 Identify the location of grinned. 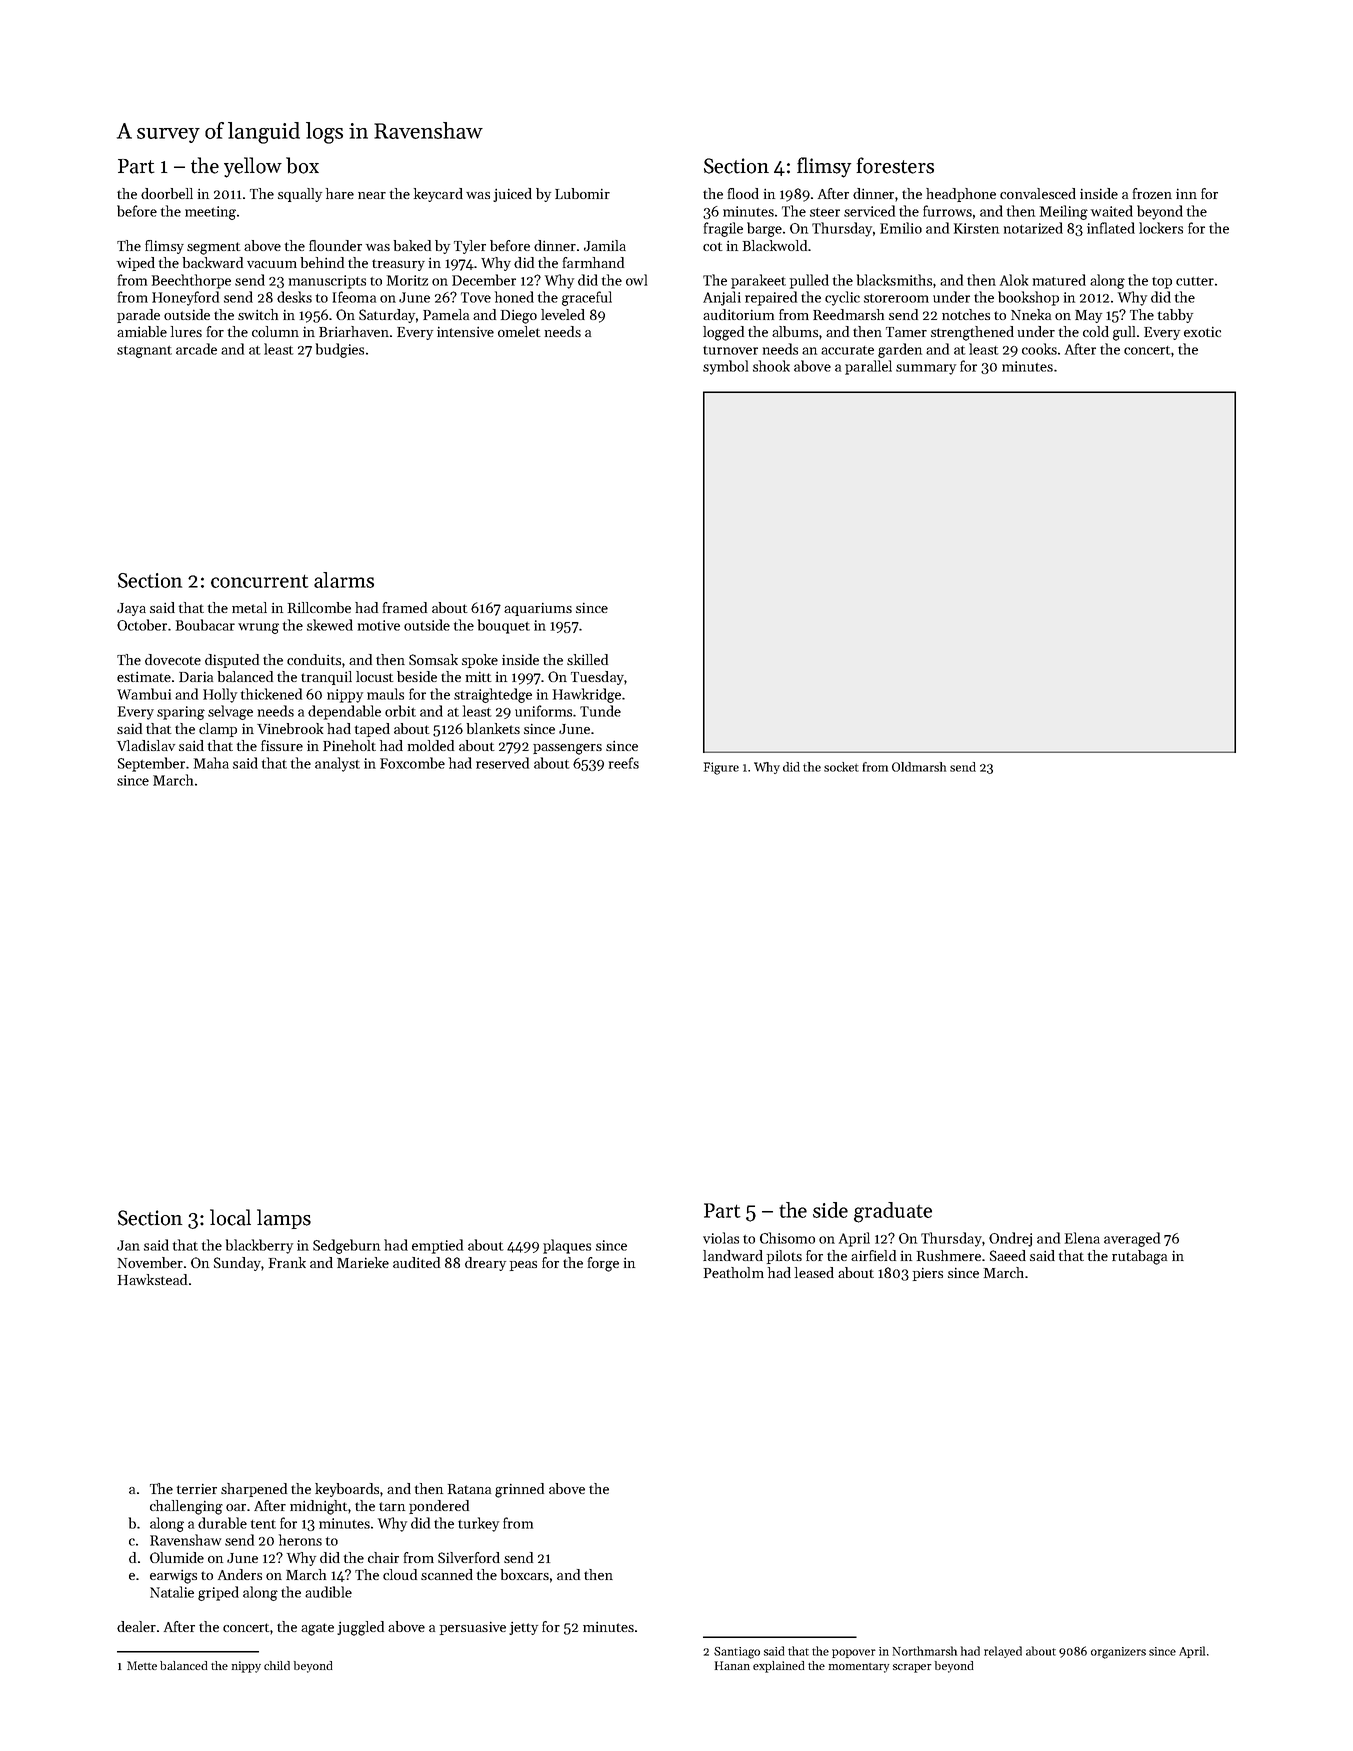
(519, 1490).
